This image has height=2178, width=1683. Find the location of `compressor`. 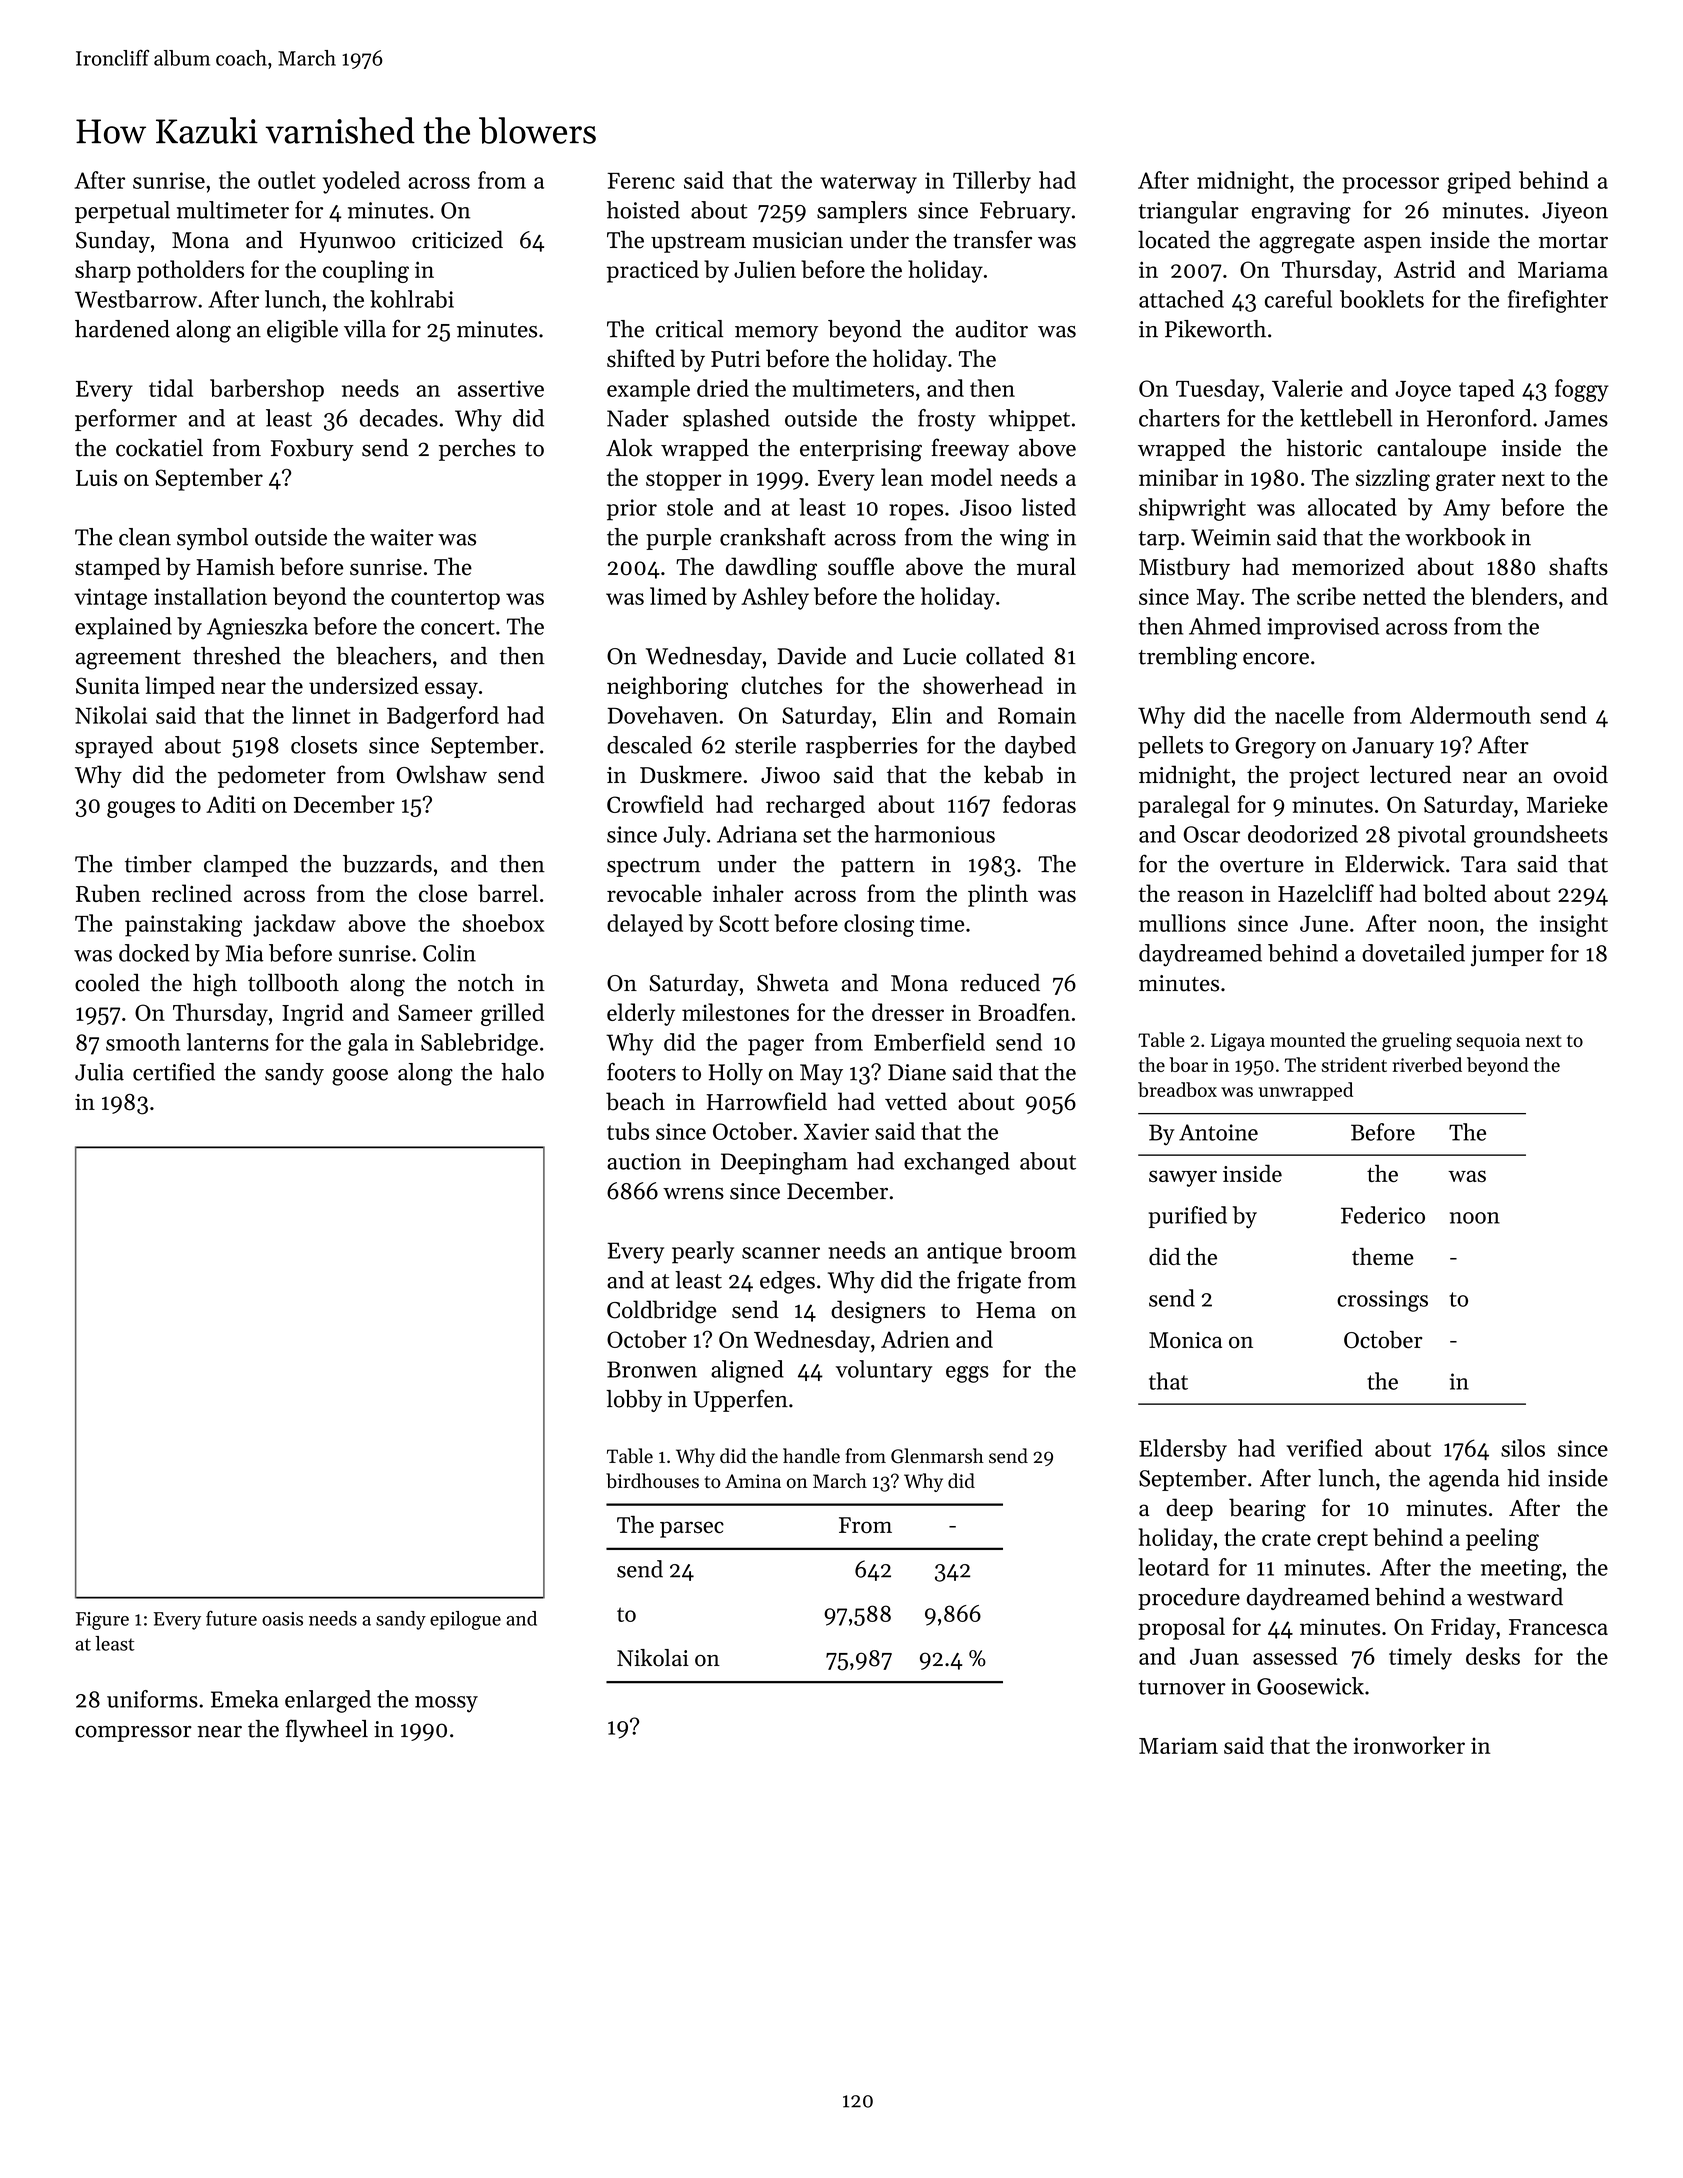

compressor is located at coordinates (133, 1734).
